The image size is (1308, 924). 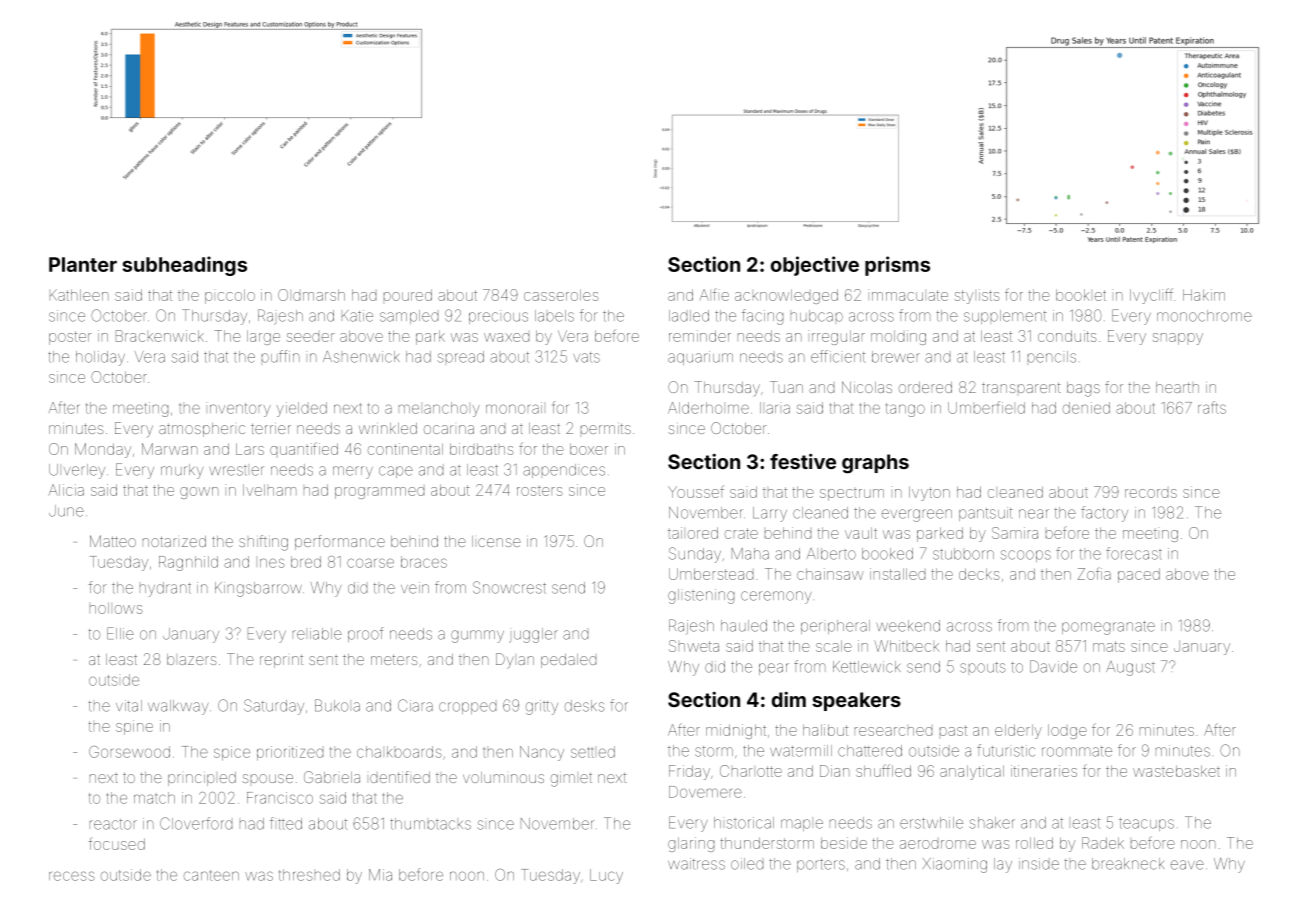 I want to click on Bukola, so click(x=337, y=705).
